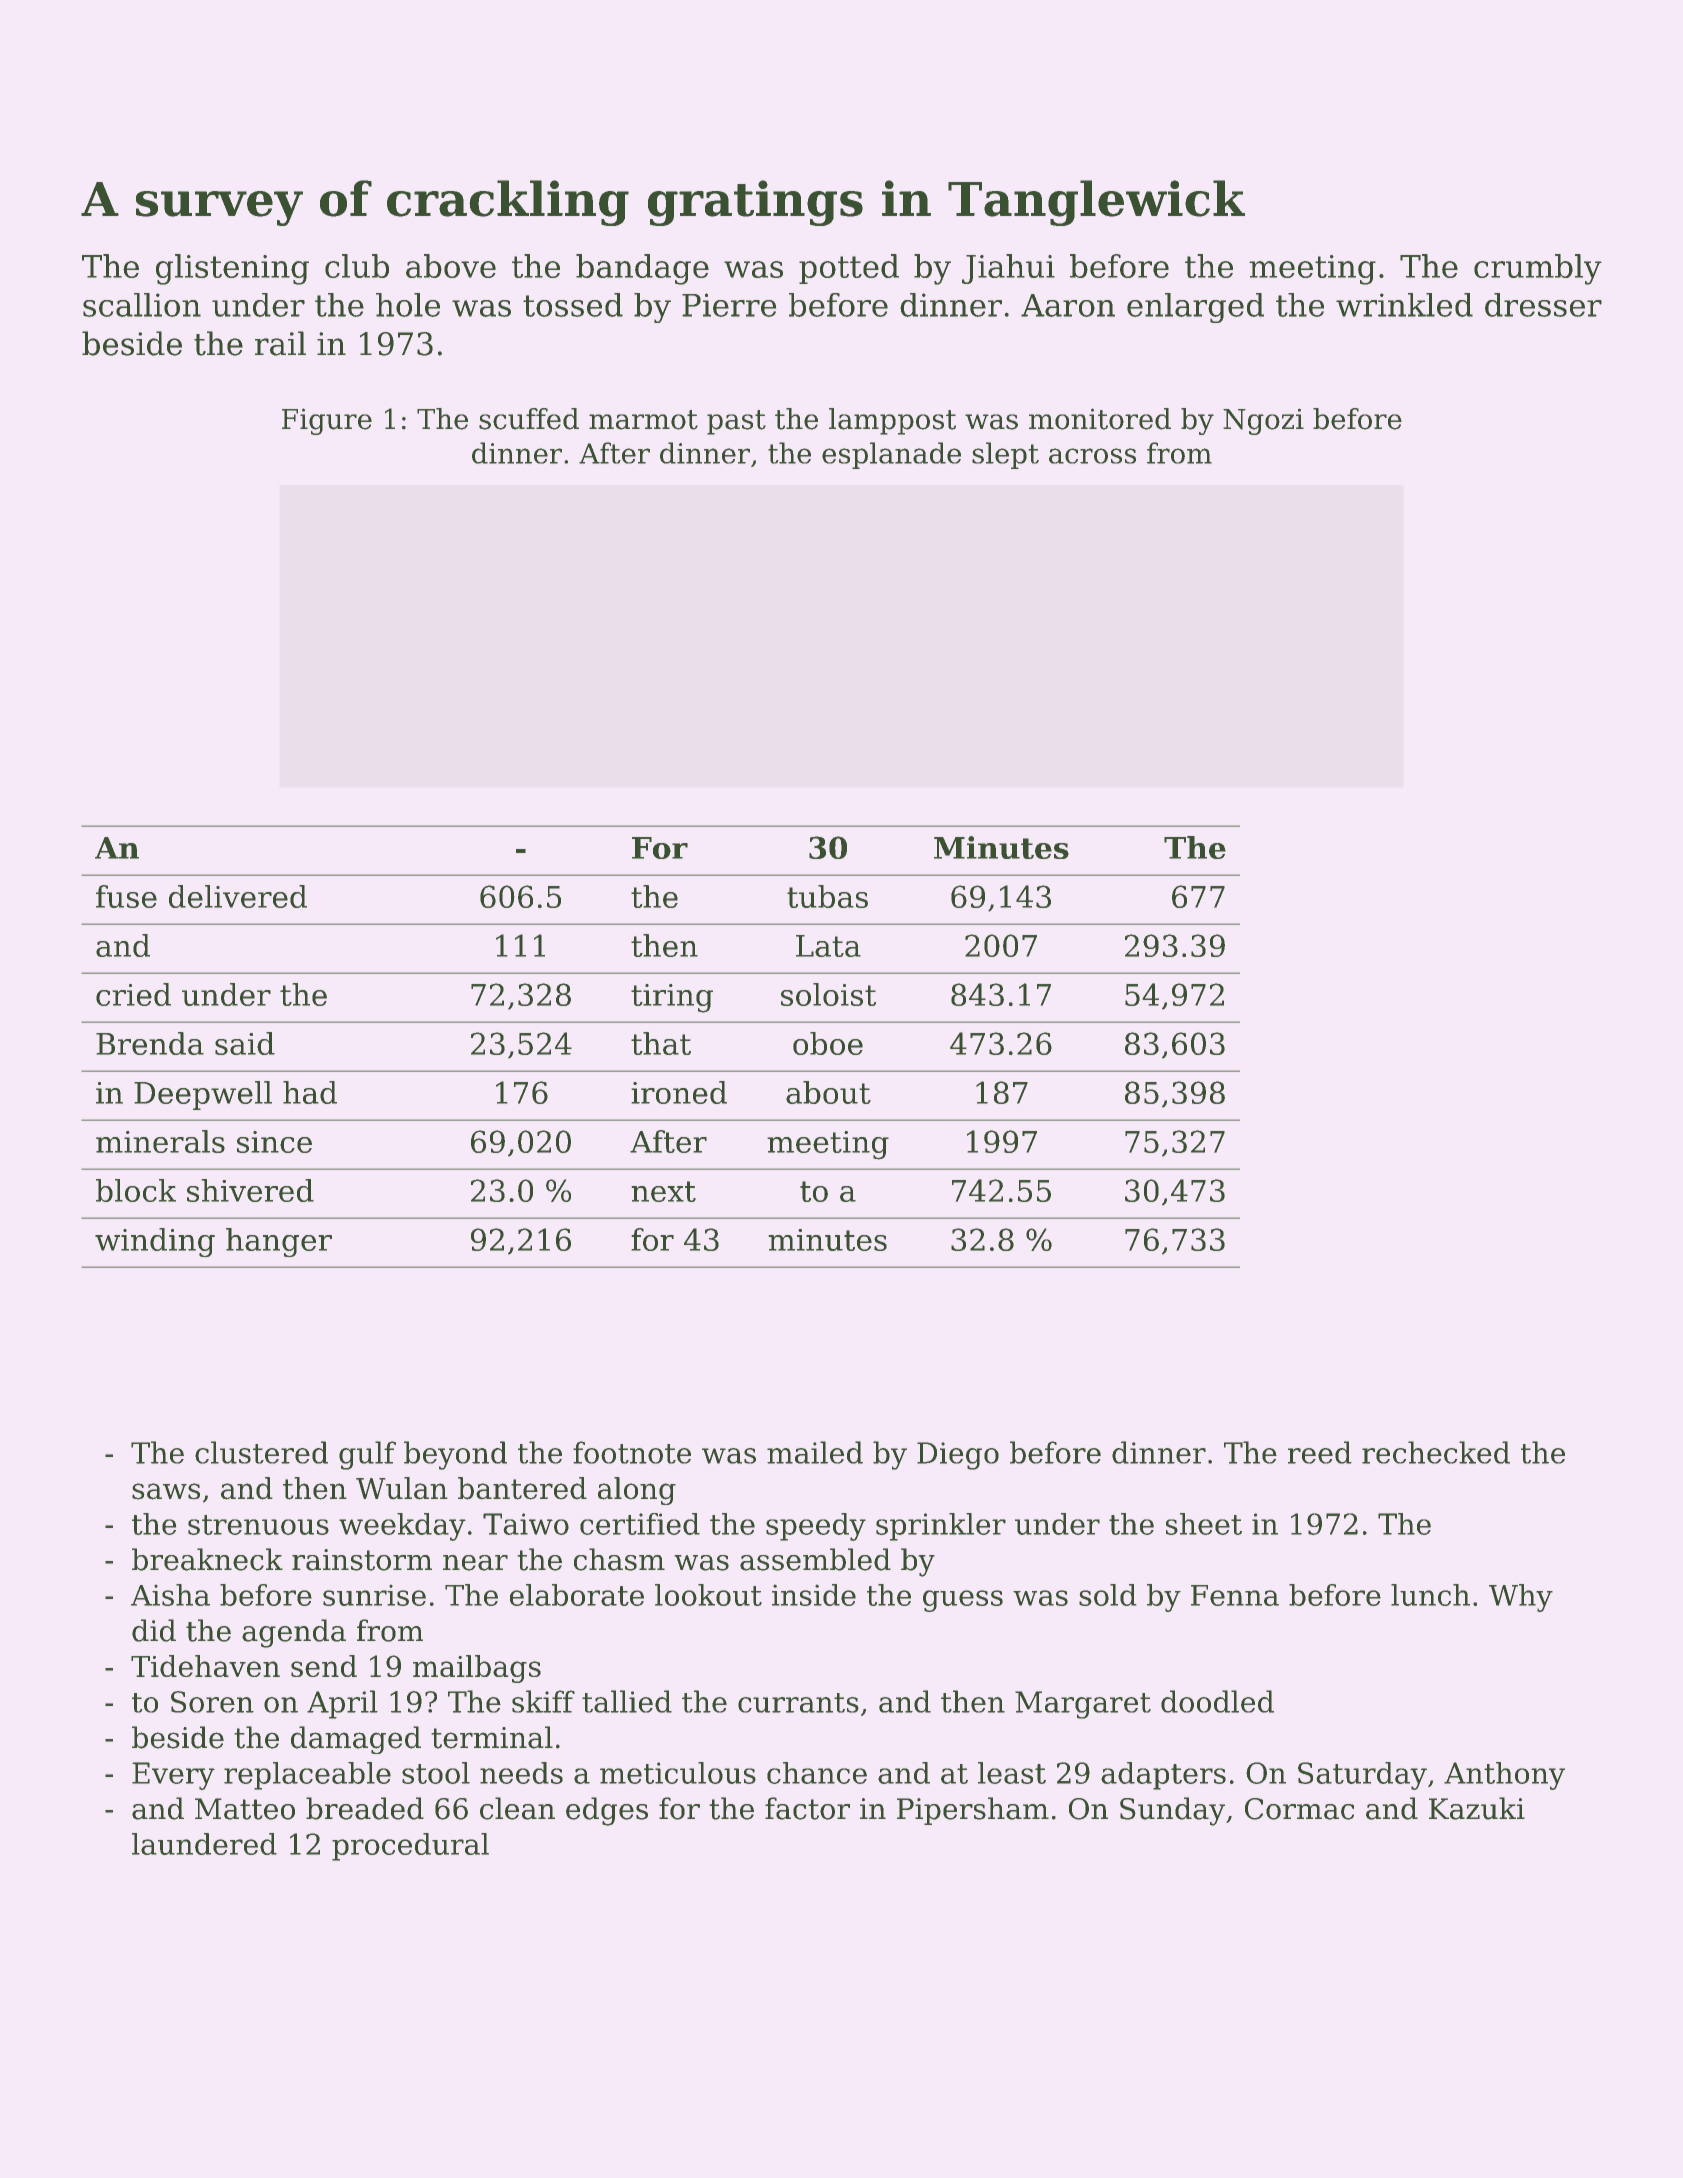 This image has height=2178, width=1683. What do you see at coordinates (632, 1452) in the image?
I see `footnote` at bounding box center [632, 1452].
